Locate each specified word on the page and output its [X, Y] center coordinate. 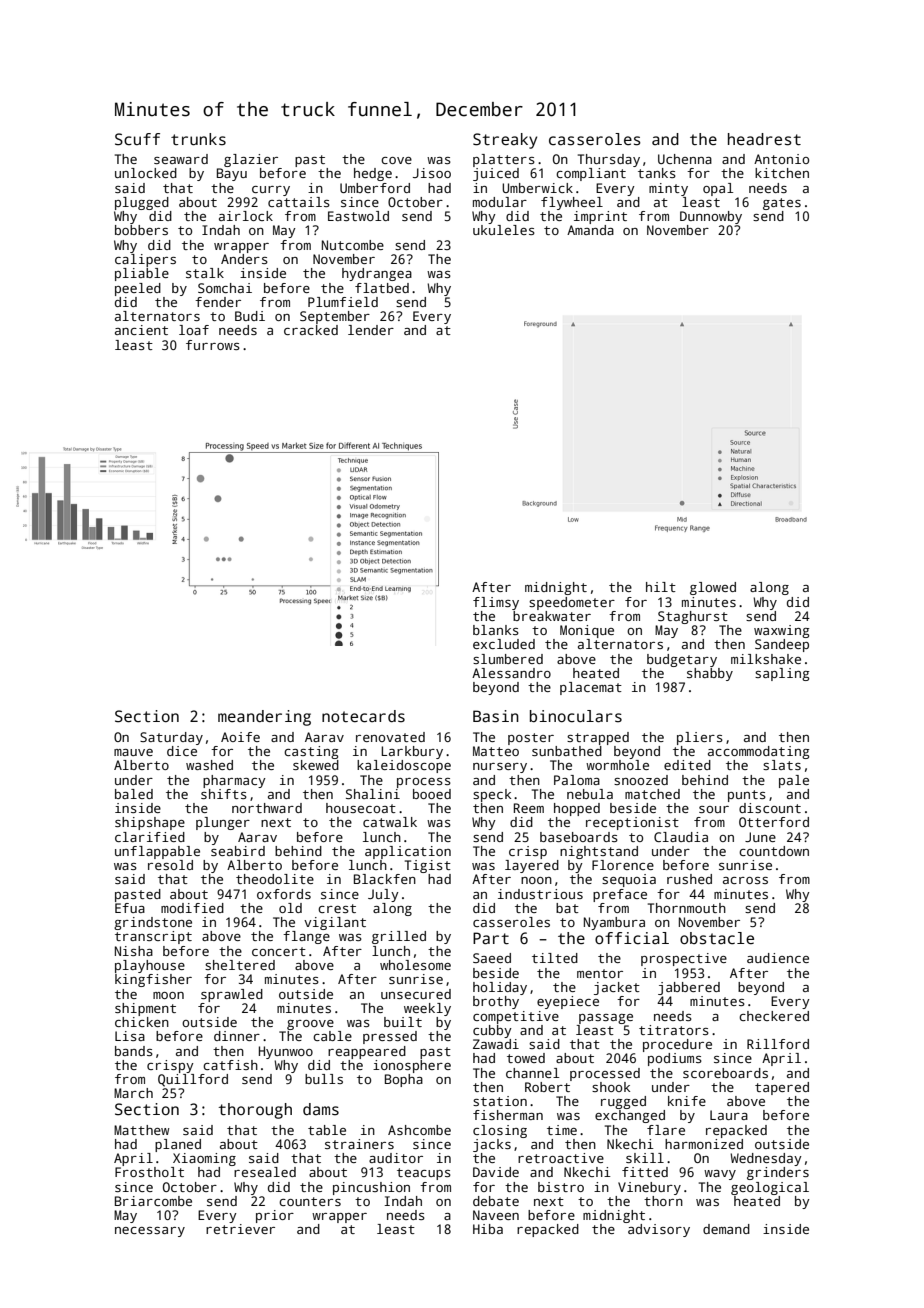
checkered [774, 1016]
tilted [555, 958]
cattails [299, 202]
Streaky [505, 141]
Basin [496, 716]
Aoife [240, 737]
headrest [764, 139]
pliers [700, 738]
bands [134, 1051]
